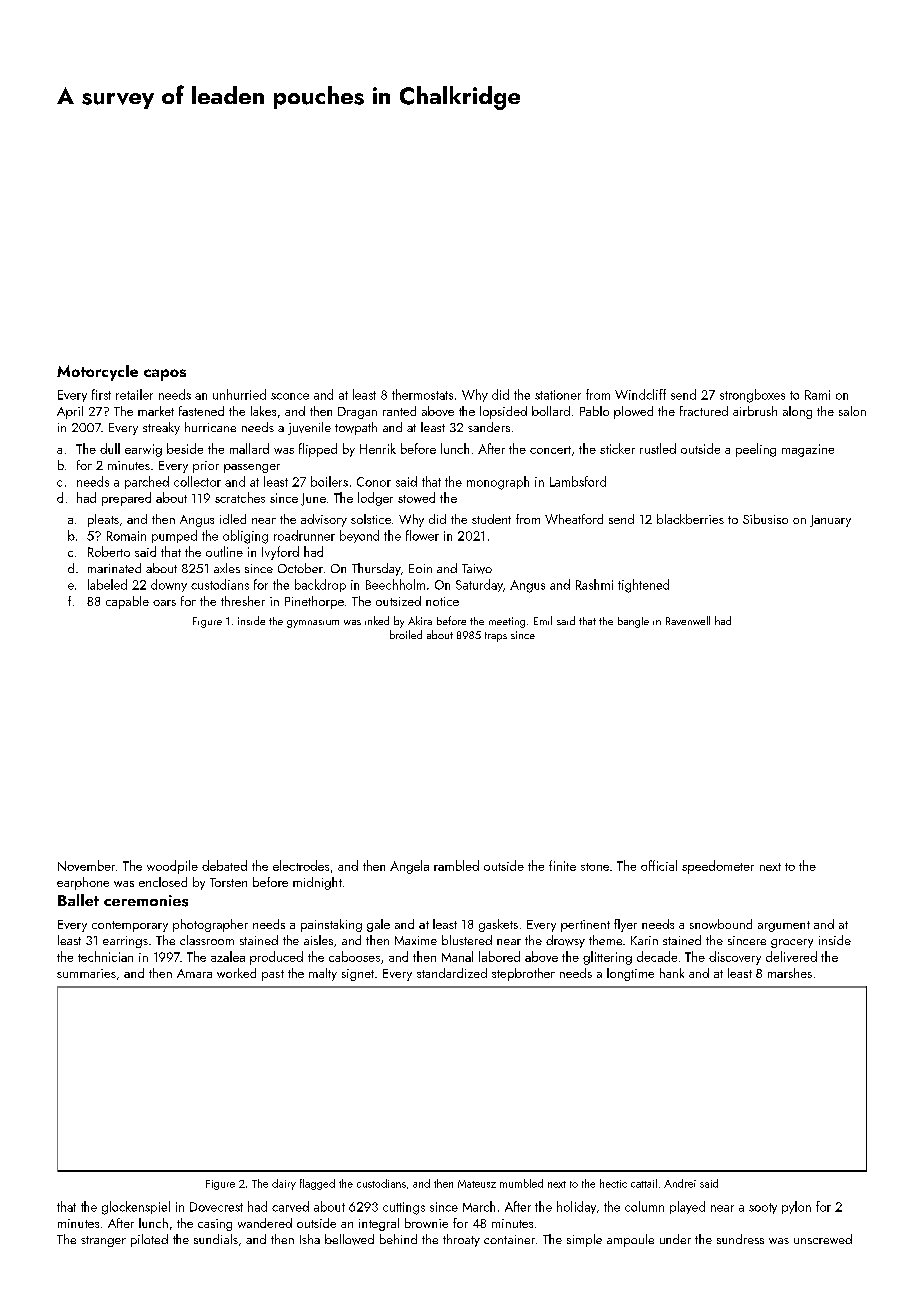 Image resolution: width=924 pixels, height=1308 pixels. I want to click on bellowed, so click(349, 1239).
